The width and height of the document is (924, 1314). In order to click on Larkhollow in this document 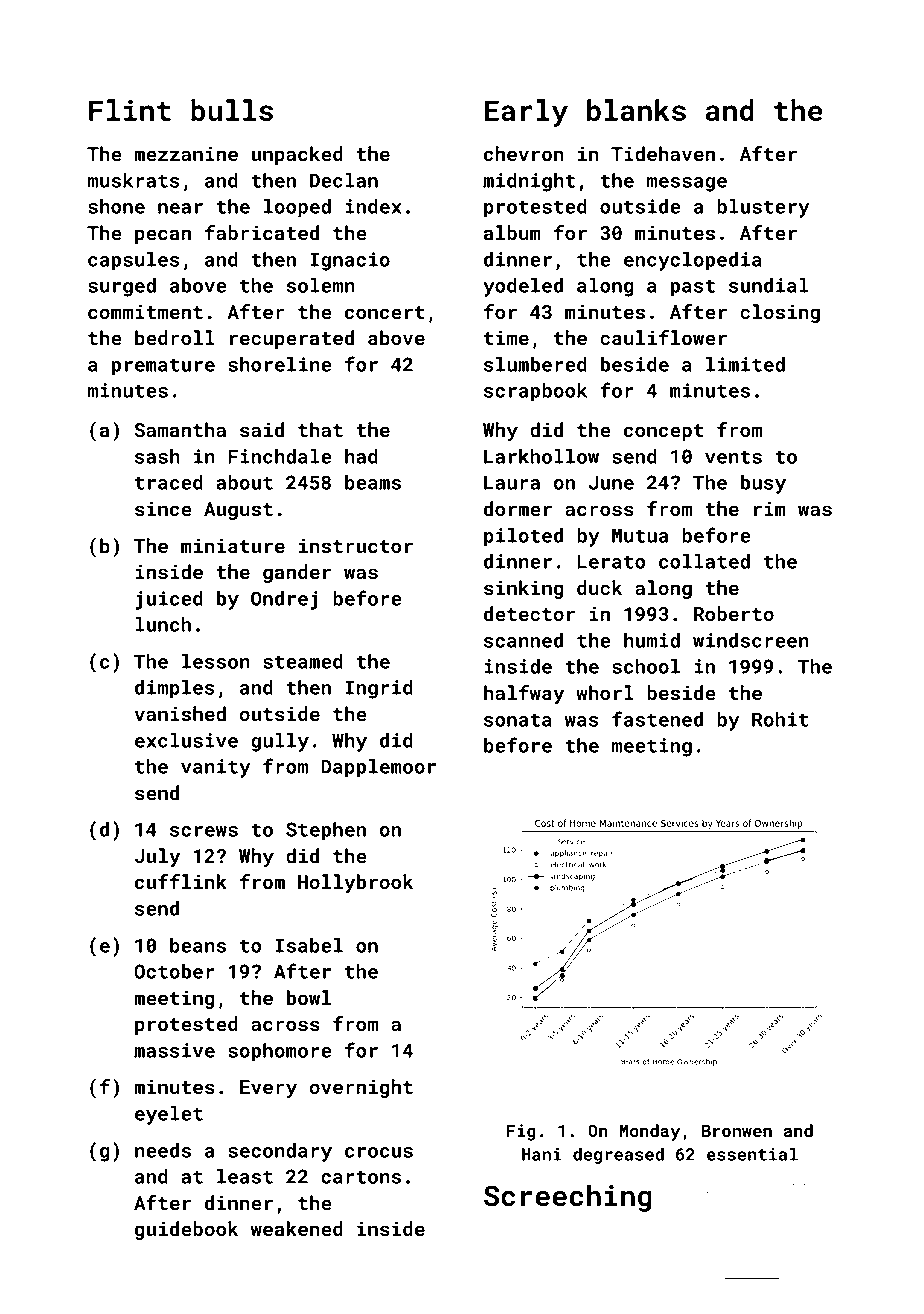, I will do `click(541, 456)`.
